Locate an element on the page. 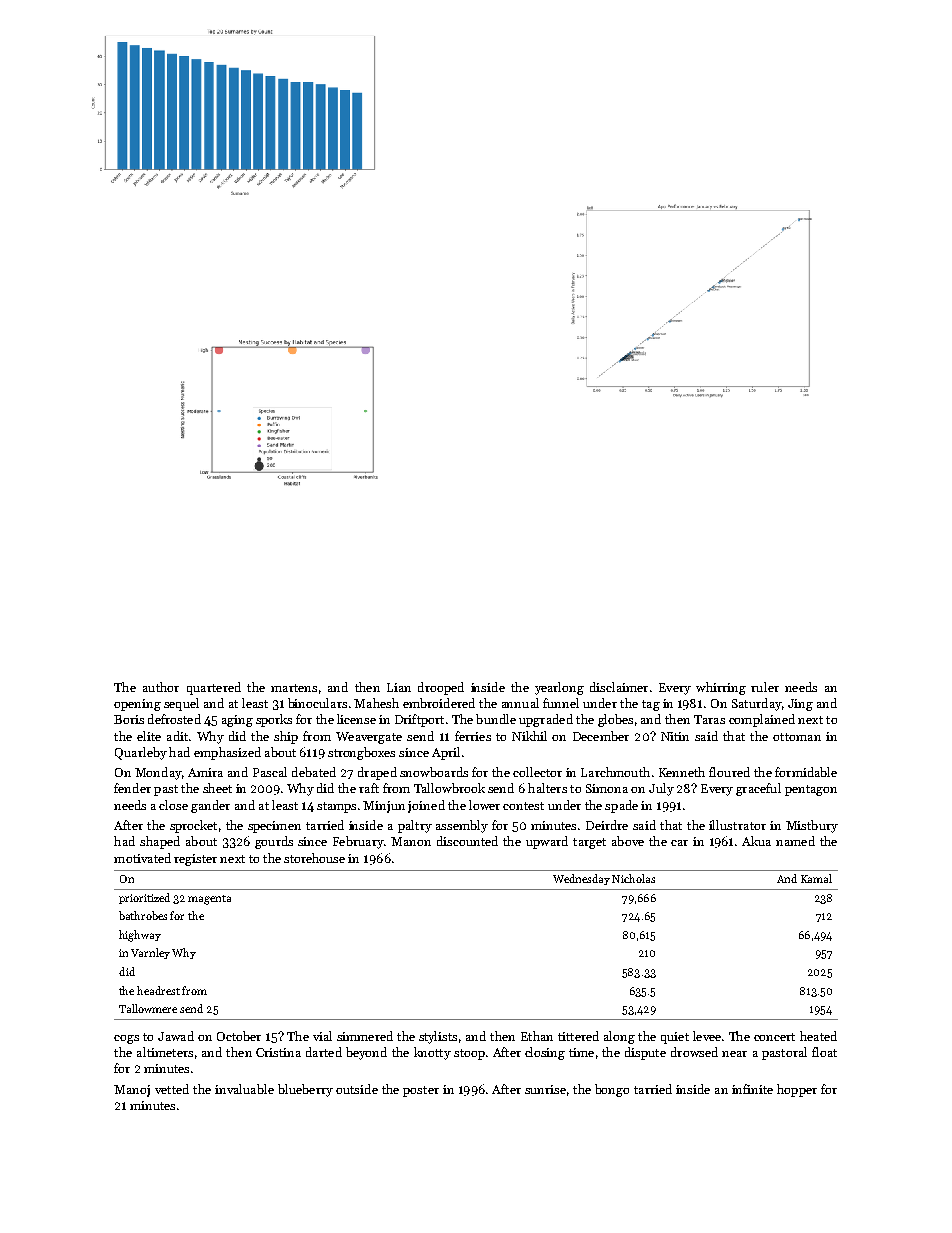  bongo is located at coordinates (612, 1090).
